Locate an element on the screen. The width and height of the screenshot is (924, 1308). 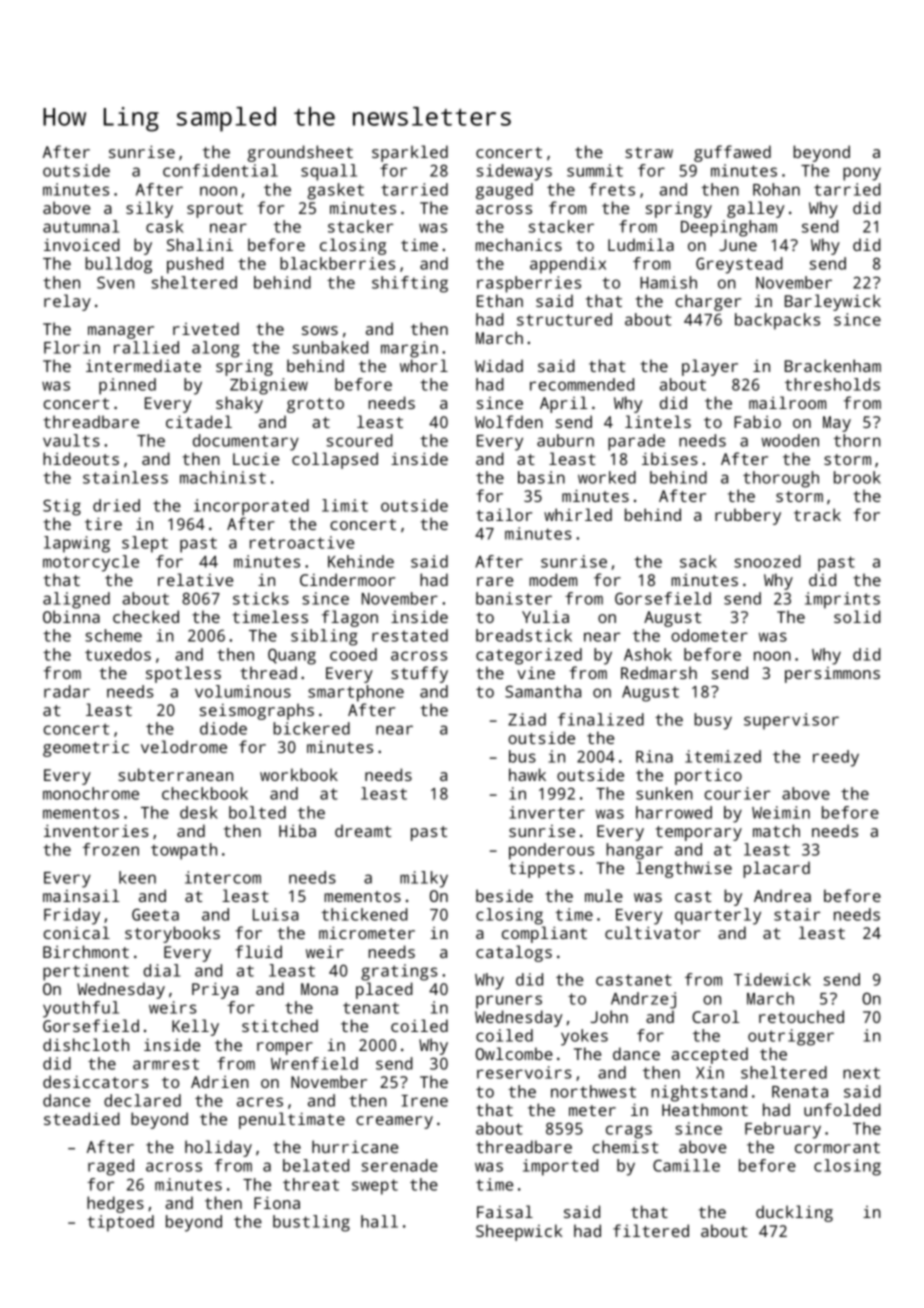
hurricane is located at coordinates (355, 1146).
